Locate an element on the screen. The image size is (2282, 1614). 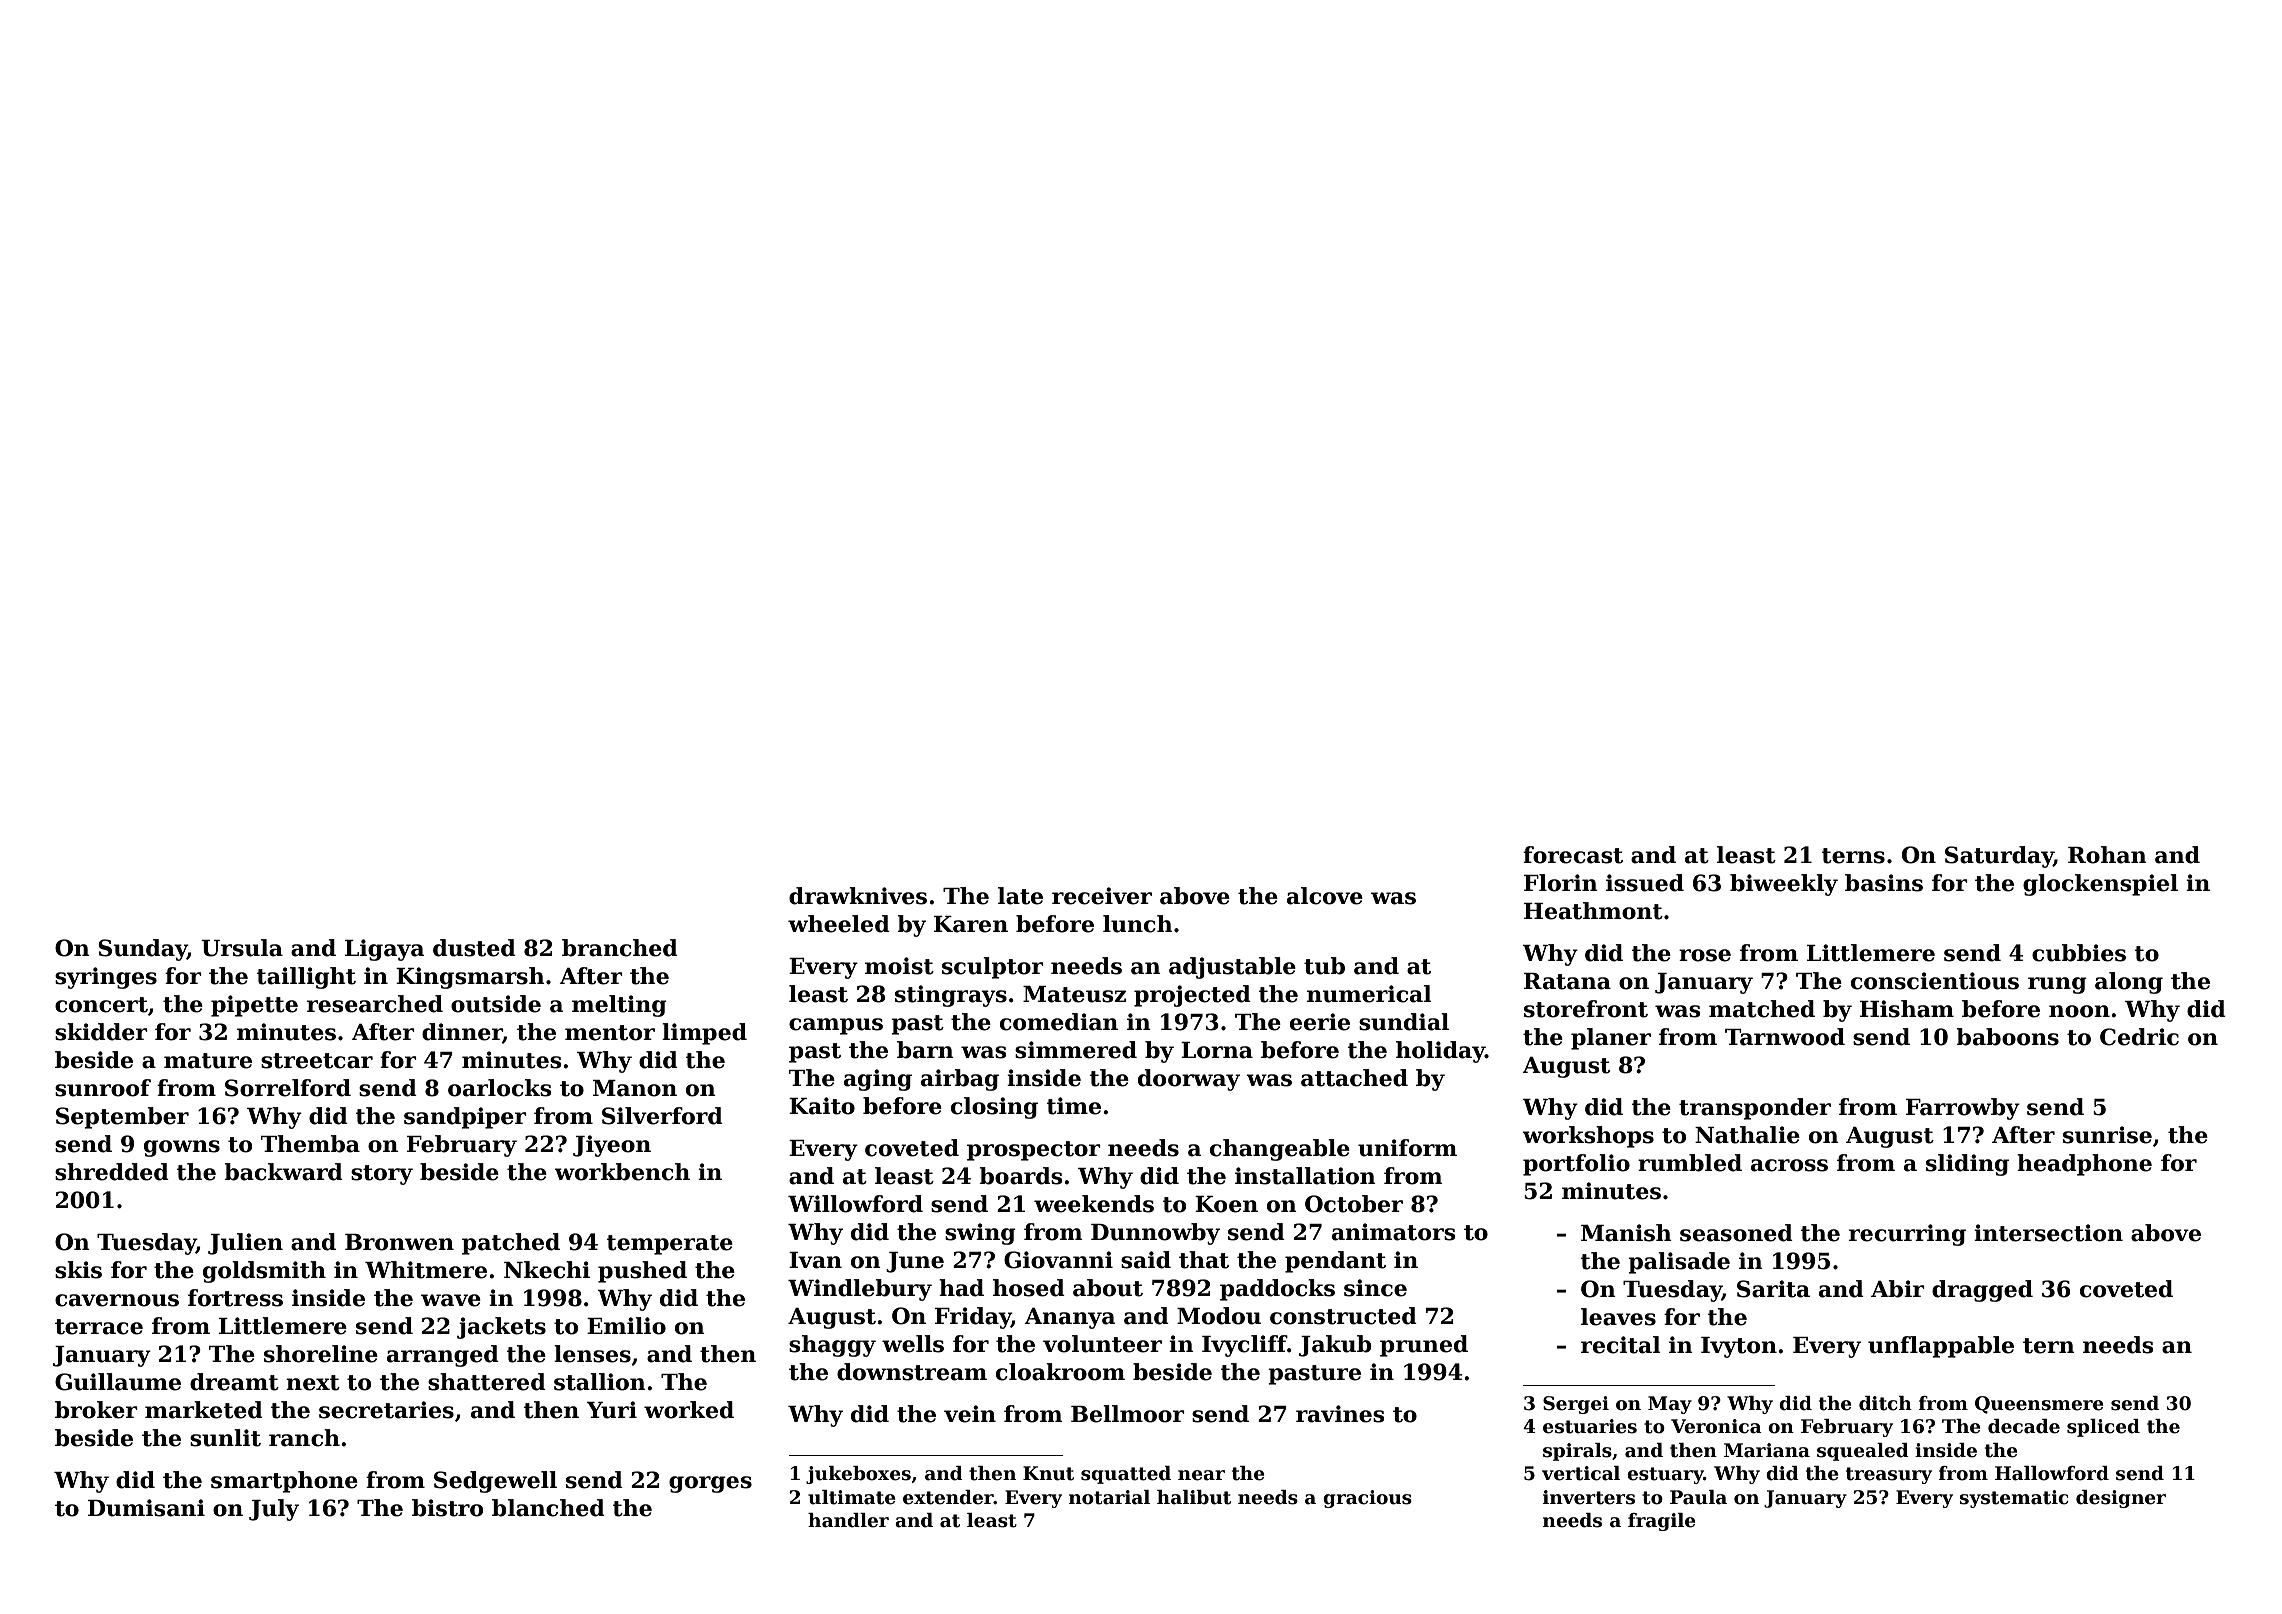
rose is located at coordinates (1705, 955).
